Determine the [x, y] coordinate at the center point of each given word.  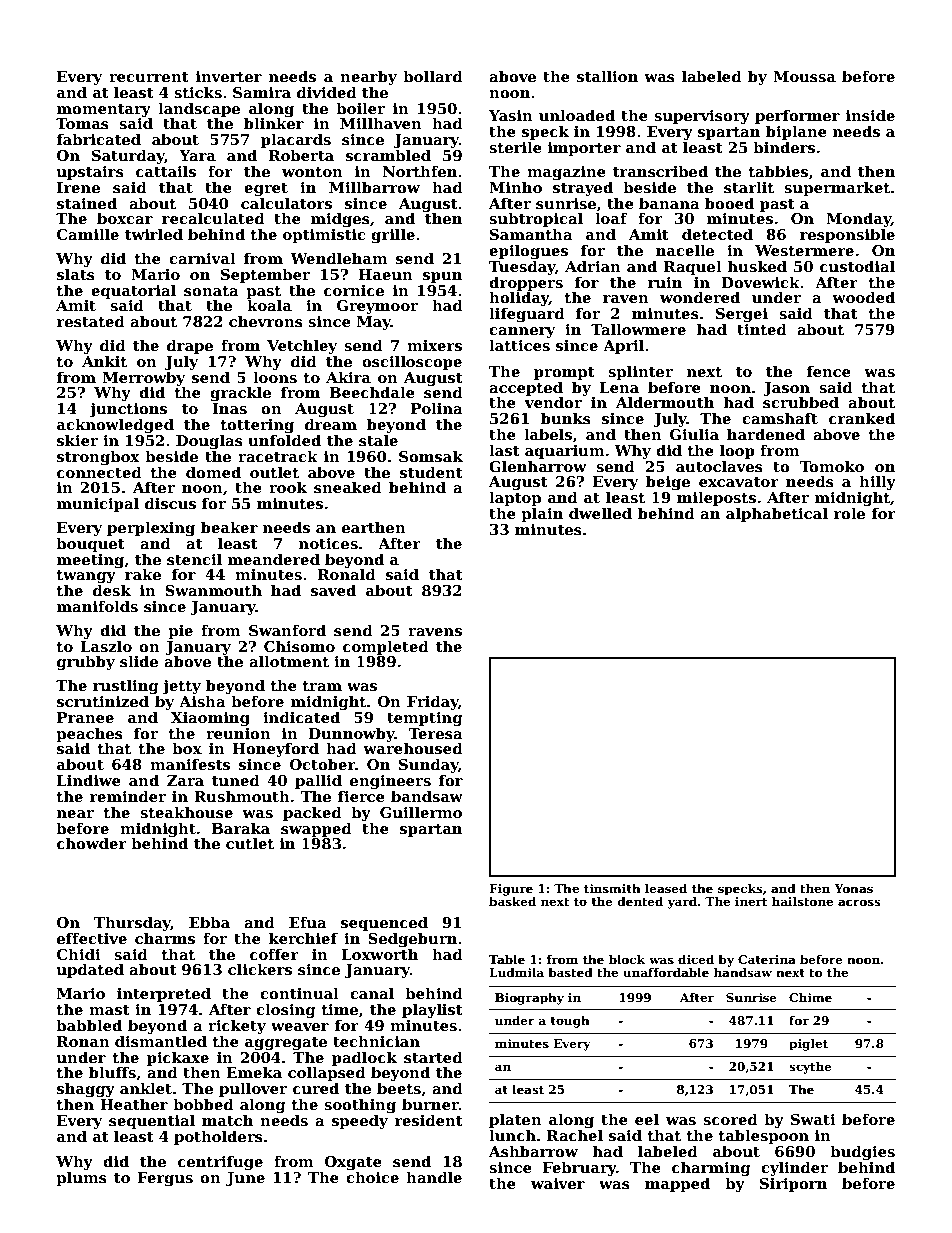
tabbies [778, 171]
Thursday [132, 923]
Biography [529, 999]
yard [682, 903]
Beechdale [372, 392]
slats [76, 274]
